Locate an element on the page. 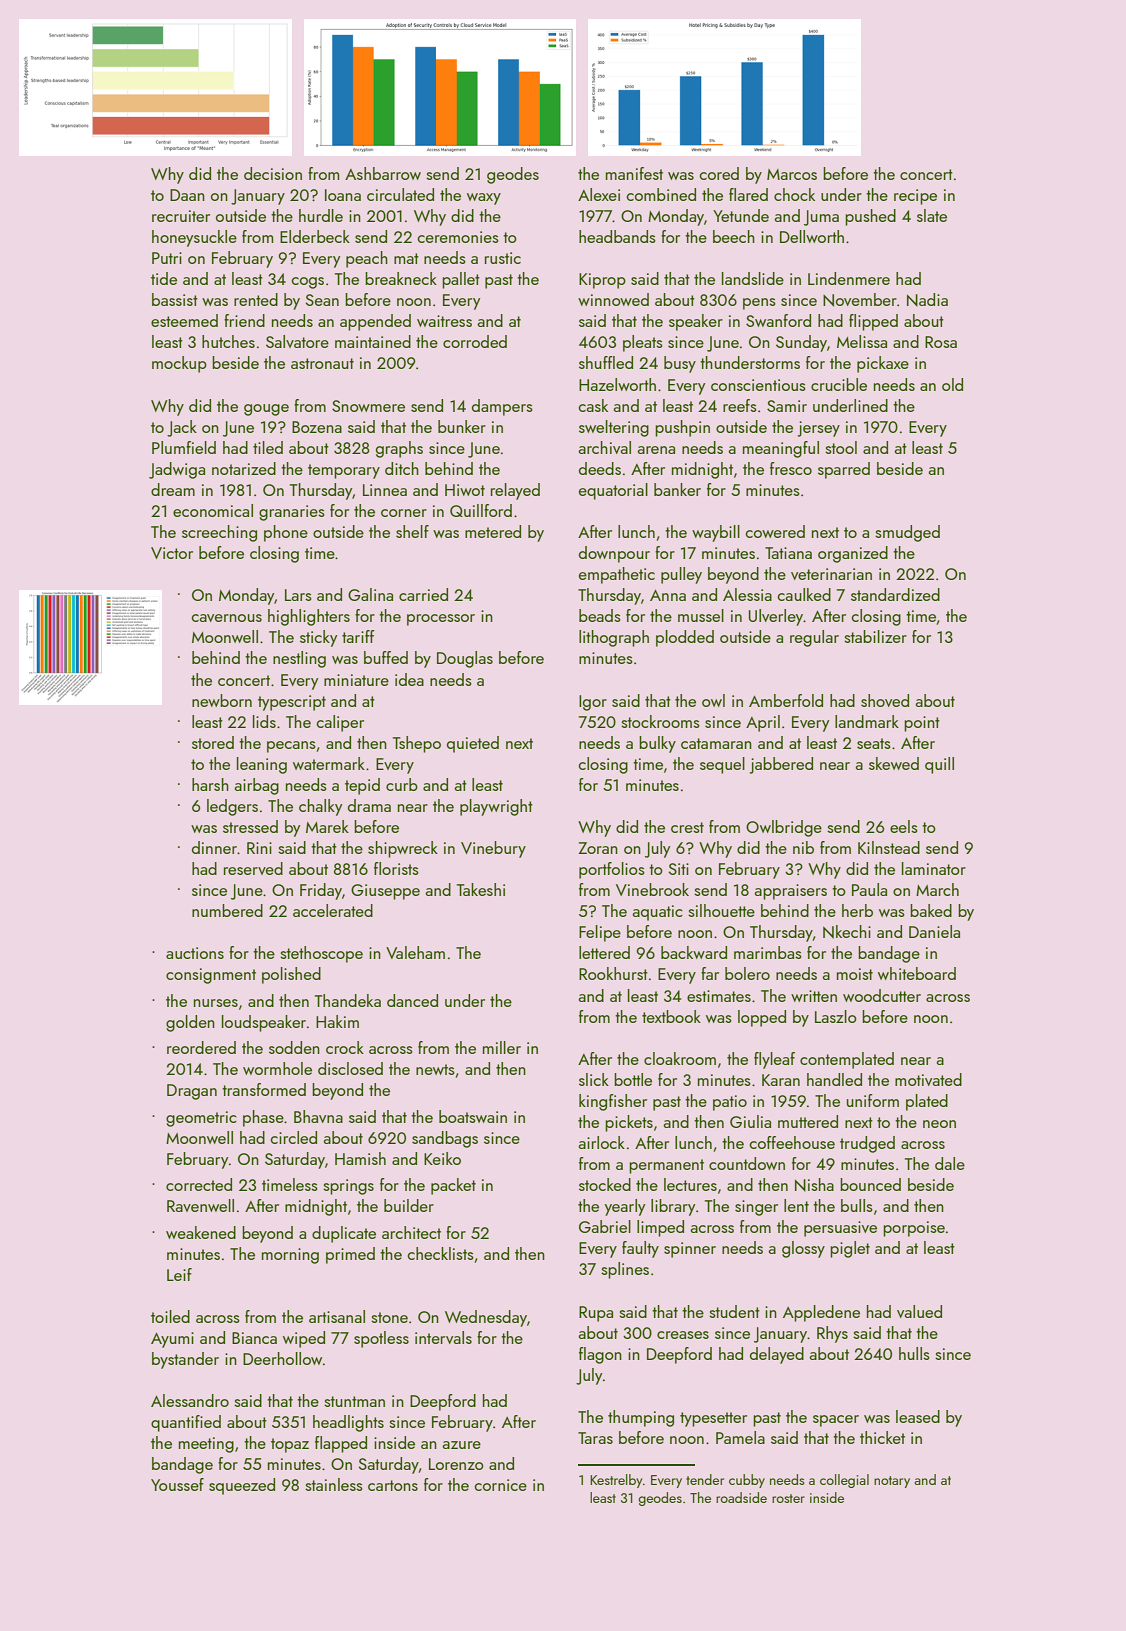 The image size is (1126, 1631). roadside is located at coordinates (741, 1497).
